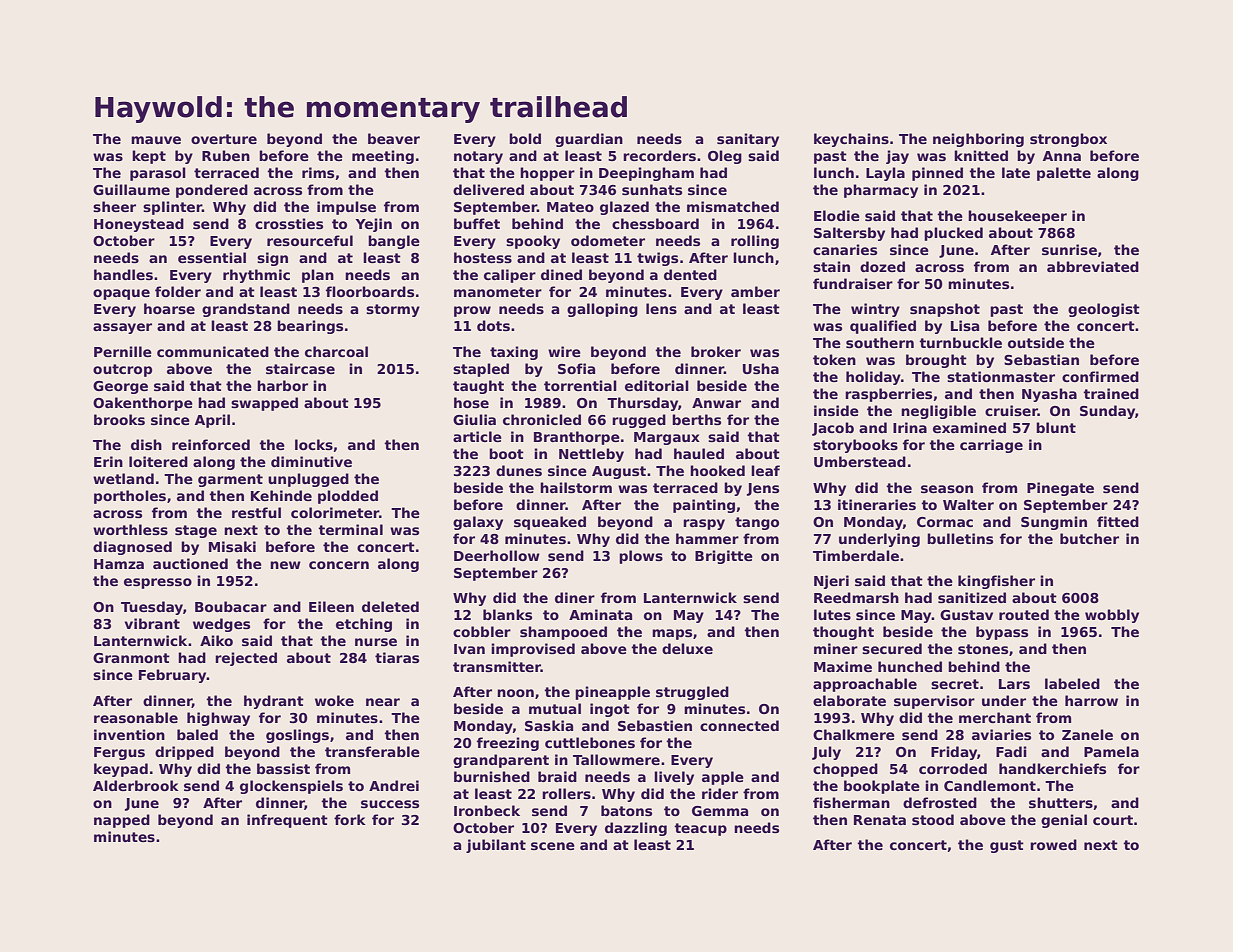 The image size is (1233, 952). I want to click on hostess, so click(483, 257).
